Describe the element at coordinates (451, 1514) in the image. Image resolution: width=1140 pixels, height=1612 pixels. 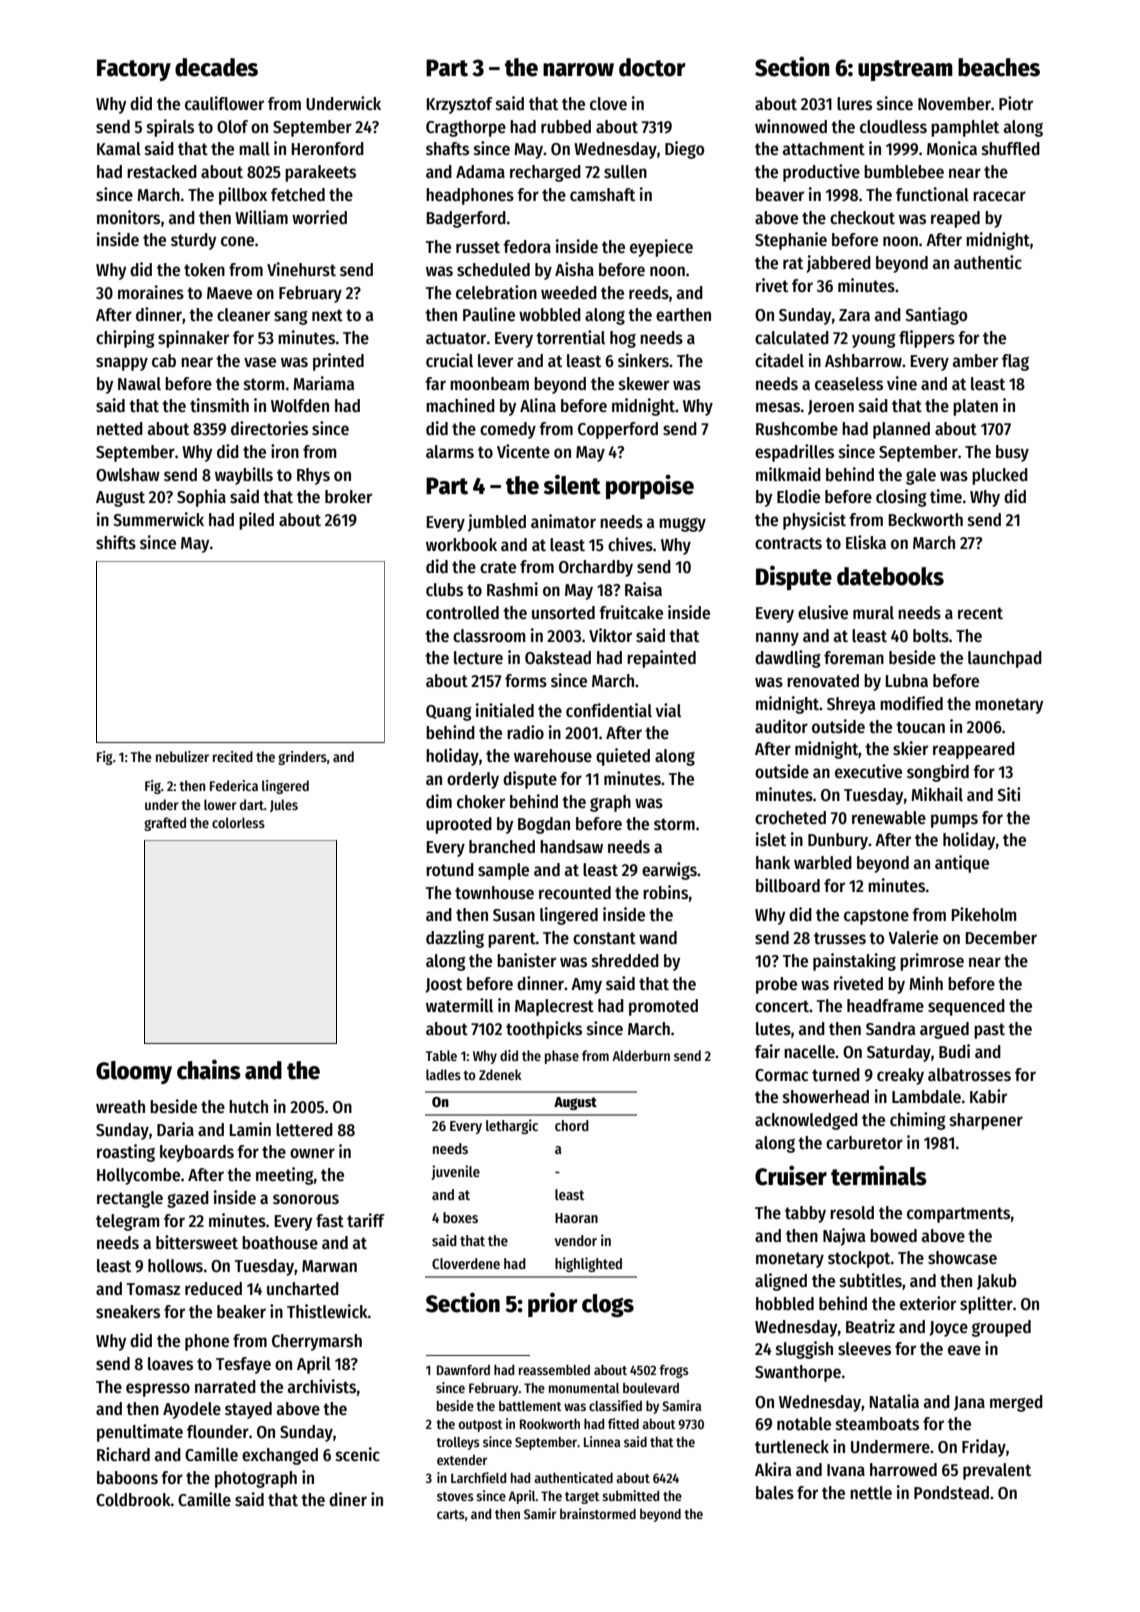
I see `carts` at that location.
